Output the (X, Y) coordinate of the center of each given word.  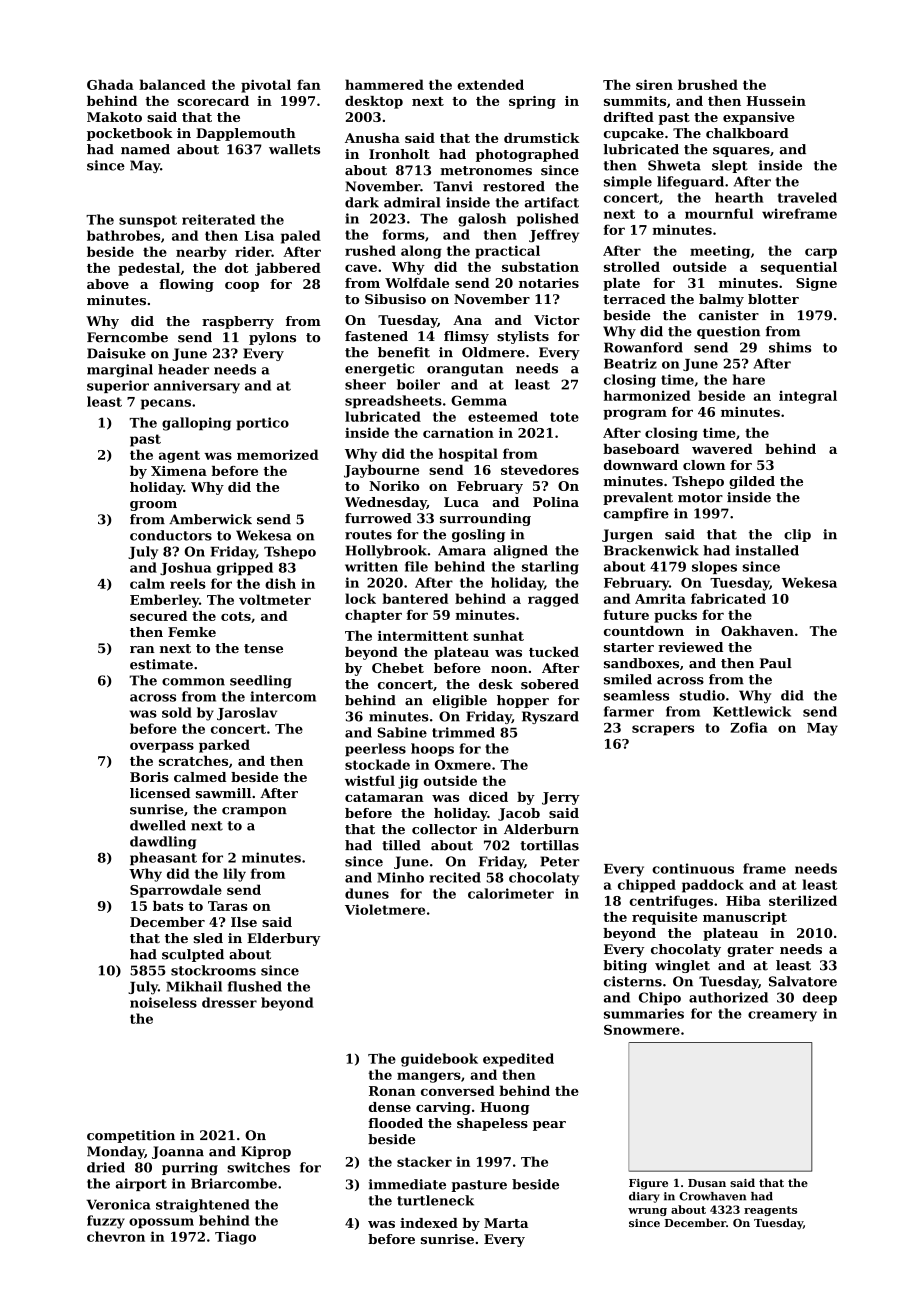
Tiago (235, 1238)
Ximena (179, 471)
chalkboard (747, 133)
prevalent (638, 498)
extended (490, 84)
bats (168, 906)
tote (564, 417)
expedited (518, 1060)
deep (820, 998)
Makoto (114, 117)
